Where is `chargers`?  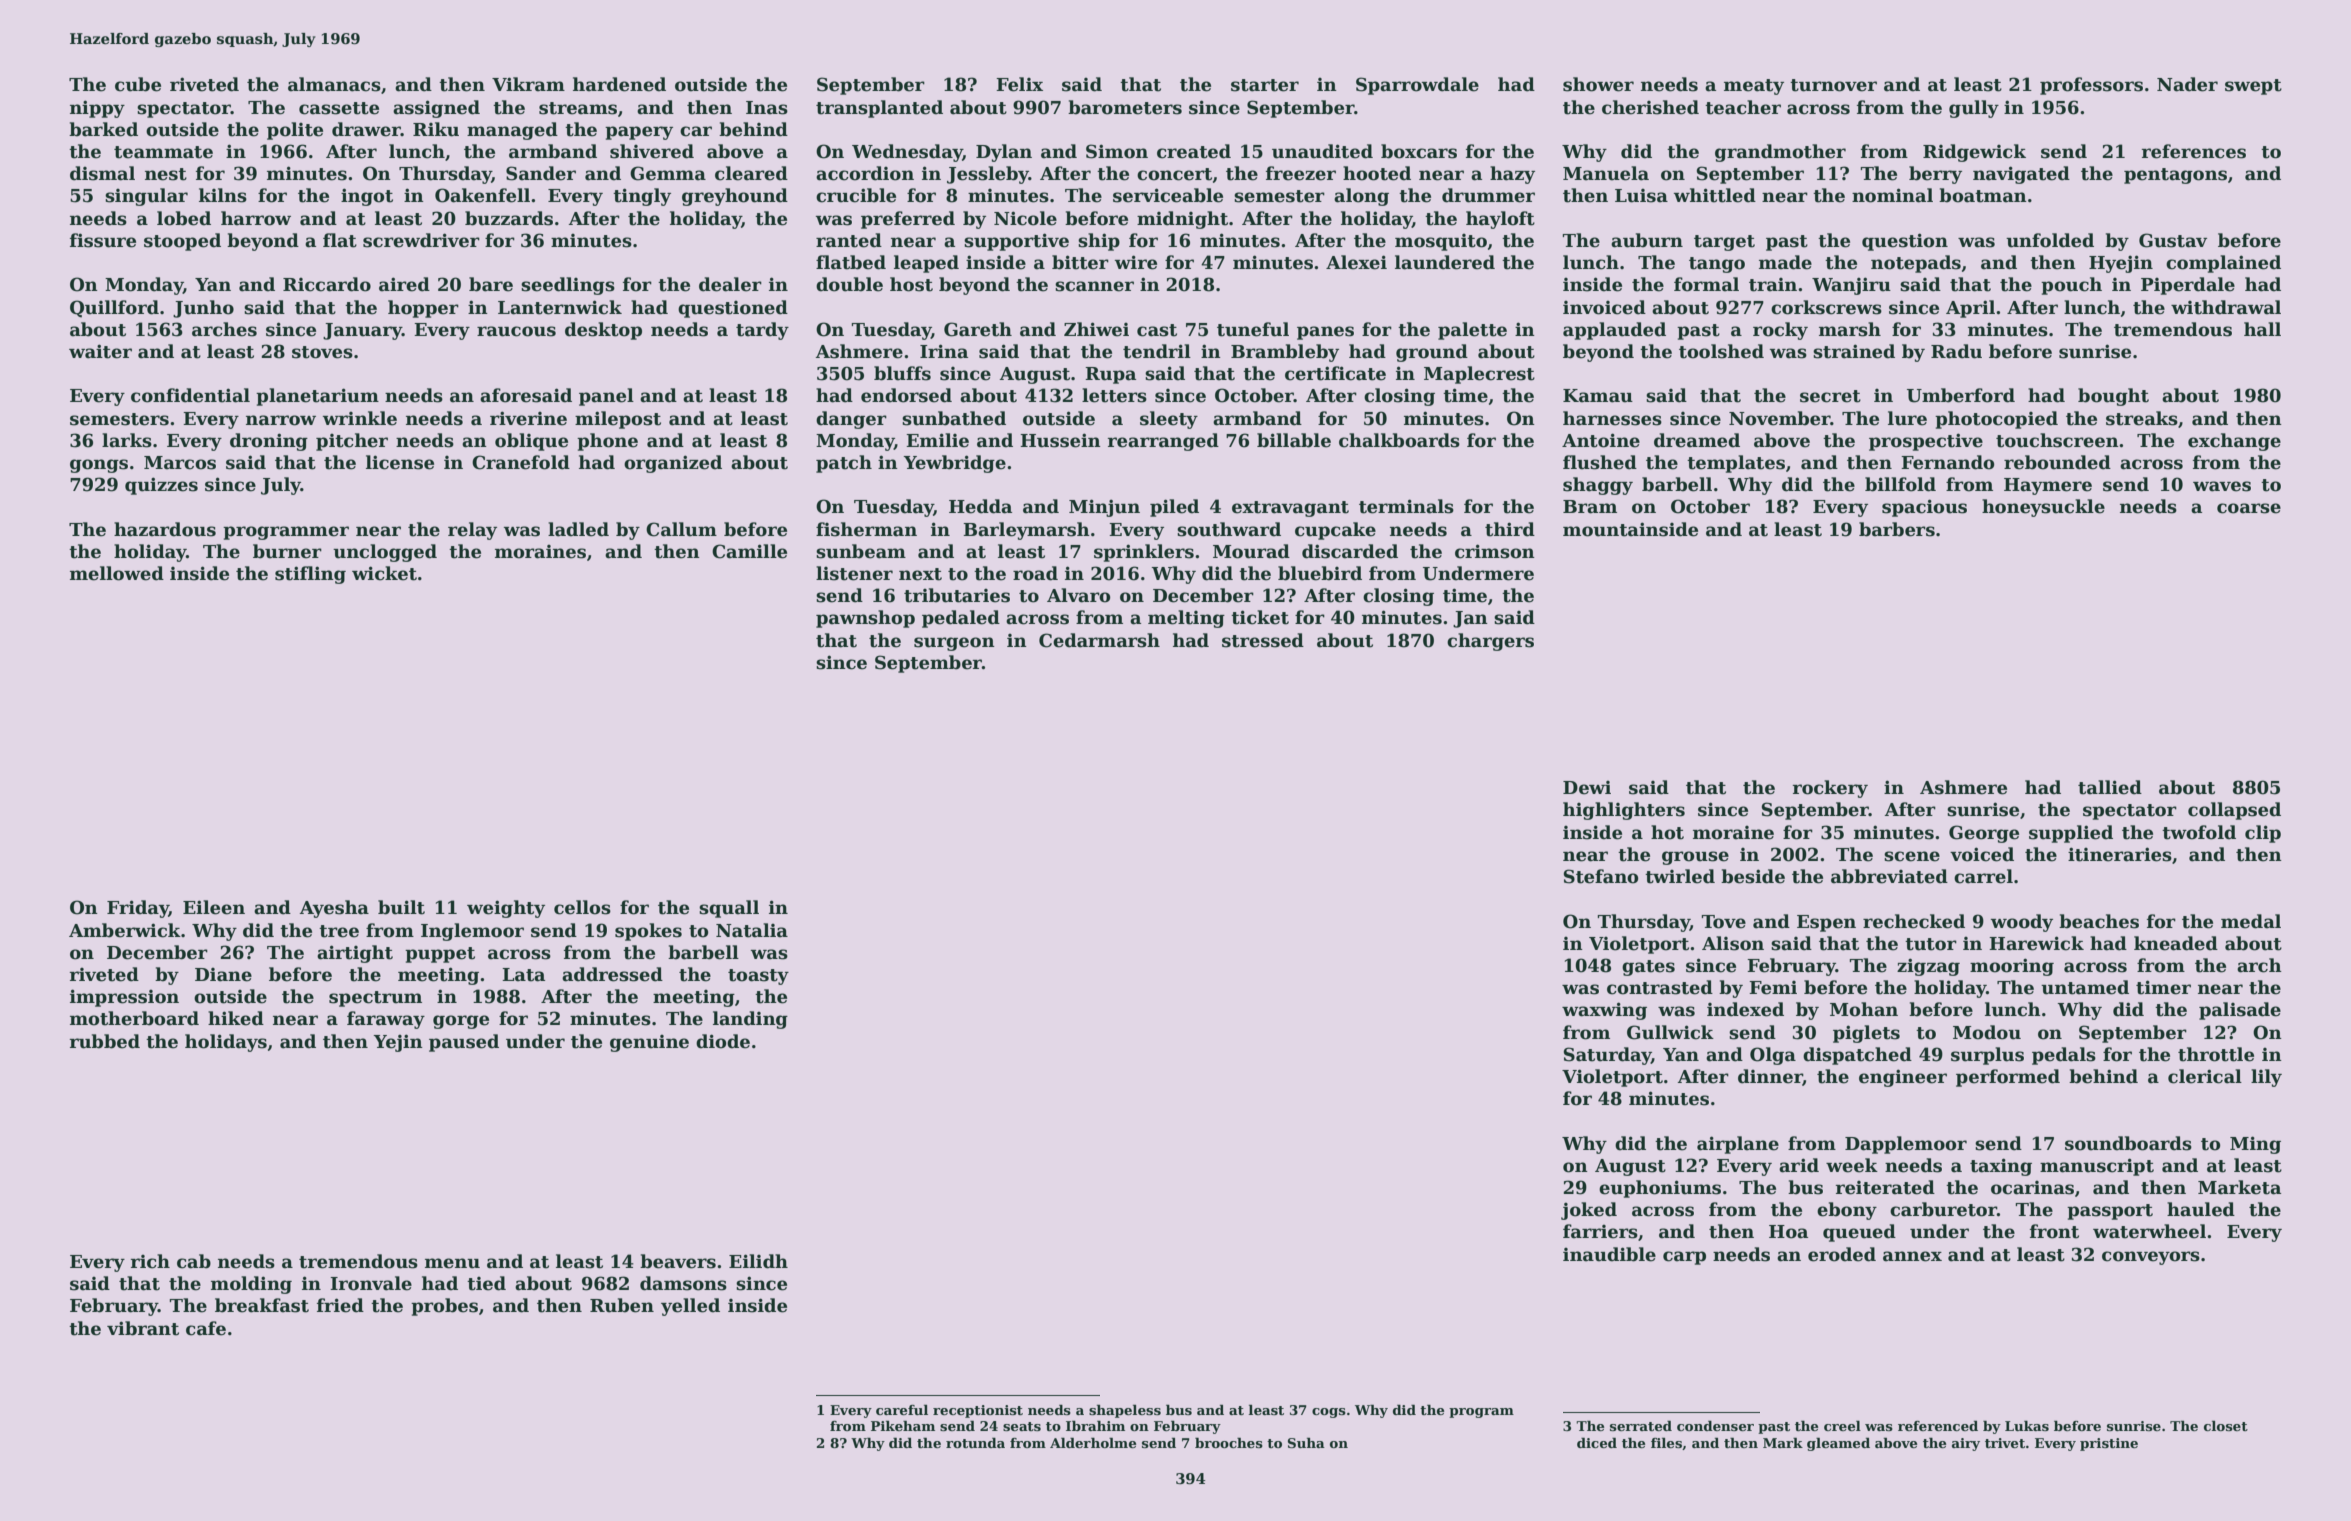
chargers is located at coordinates (1490, 642).
